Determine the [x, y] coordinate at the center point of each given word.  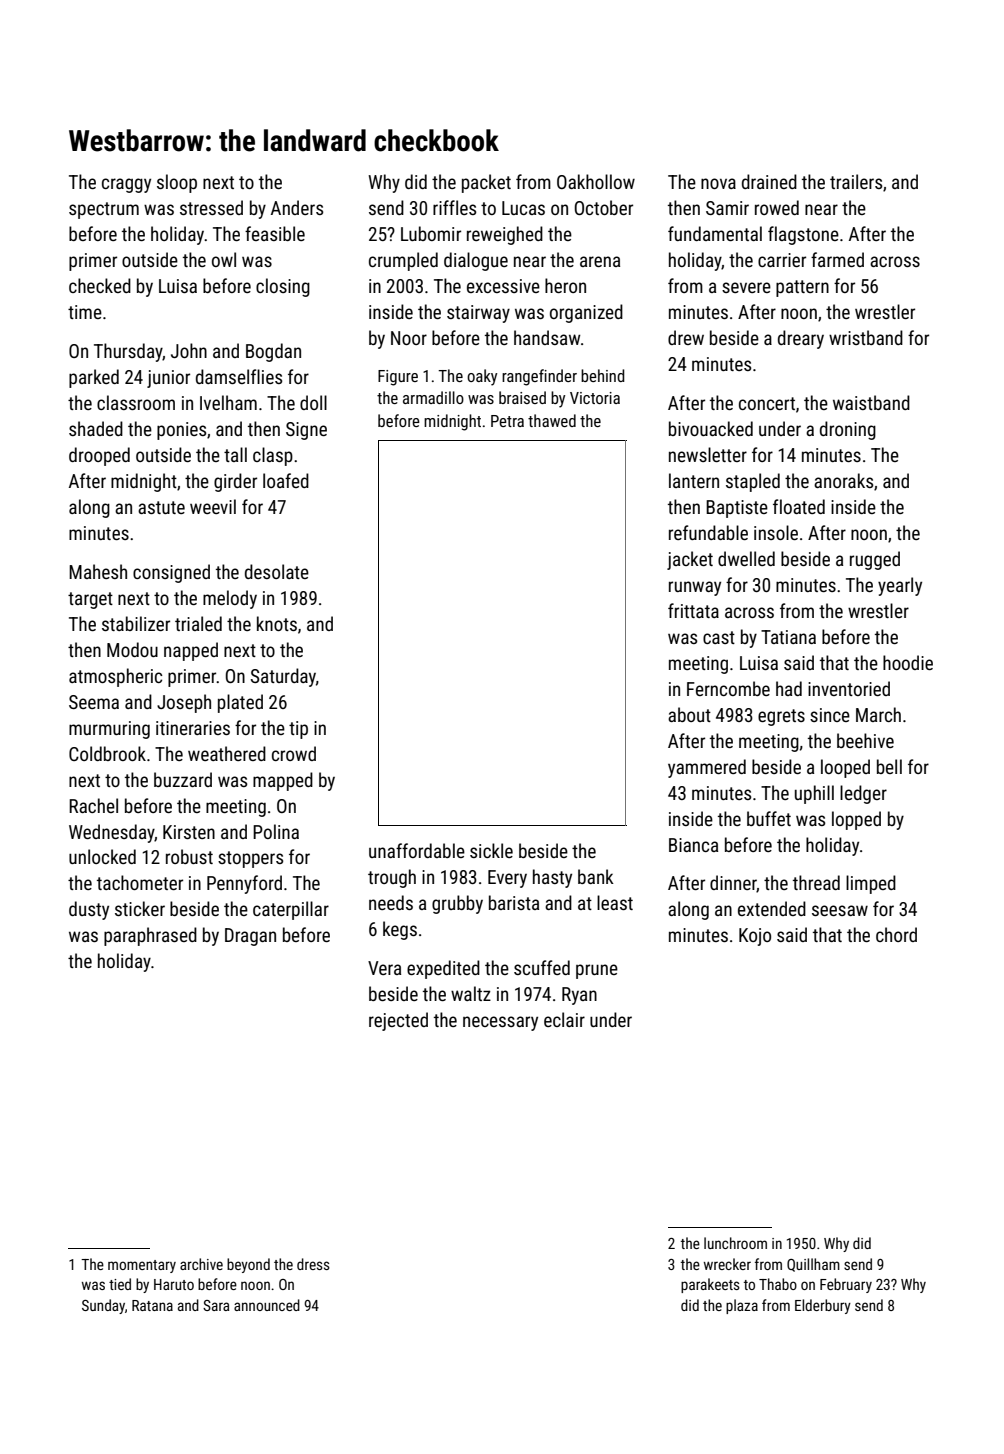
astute [161, 507]
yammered [707, 768]
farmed [837, 259]
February [846, 1285]
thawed [552, 420]
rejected [398, 1021]
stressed [211, 207]
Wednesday [112, 833]
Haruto [174, 1284]
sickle [491, 850]
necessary [500, 1023]
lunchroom [735, 1243]
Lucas [523, 208]
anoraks [843, 480]
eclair [564, 1019]
